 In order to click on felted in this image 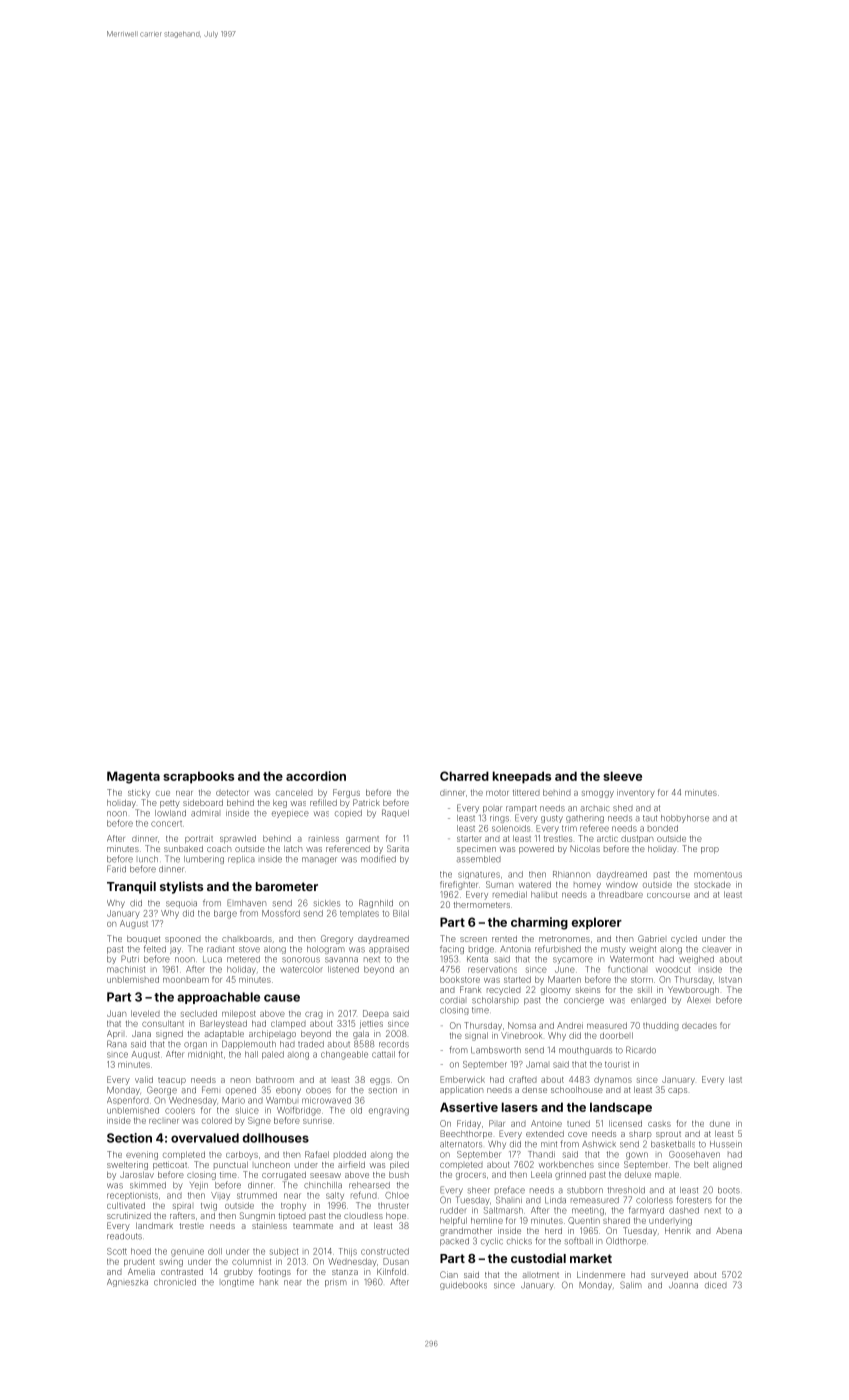, I will do `click(155, 949)`.
